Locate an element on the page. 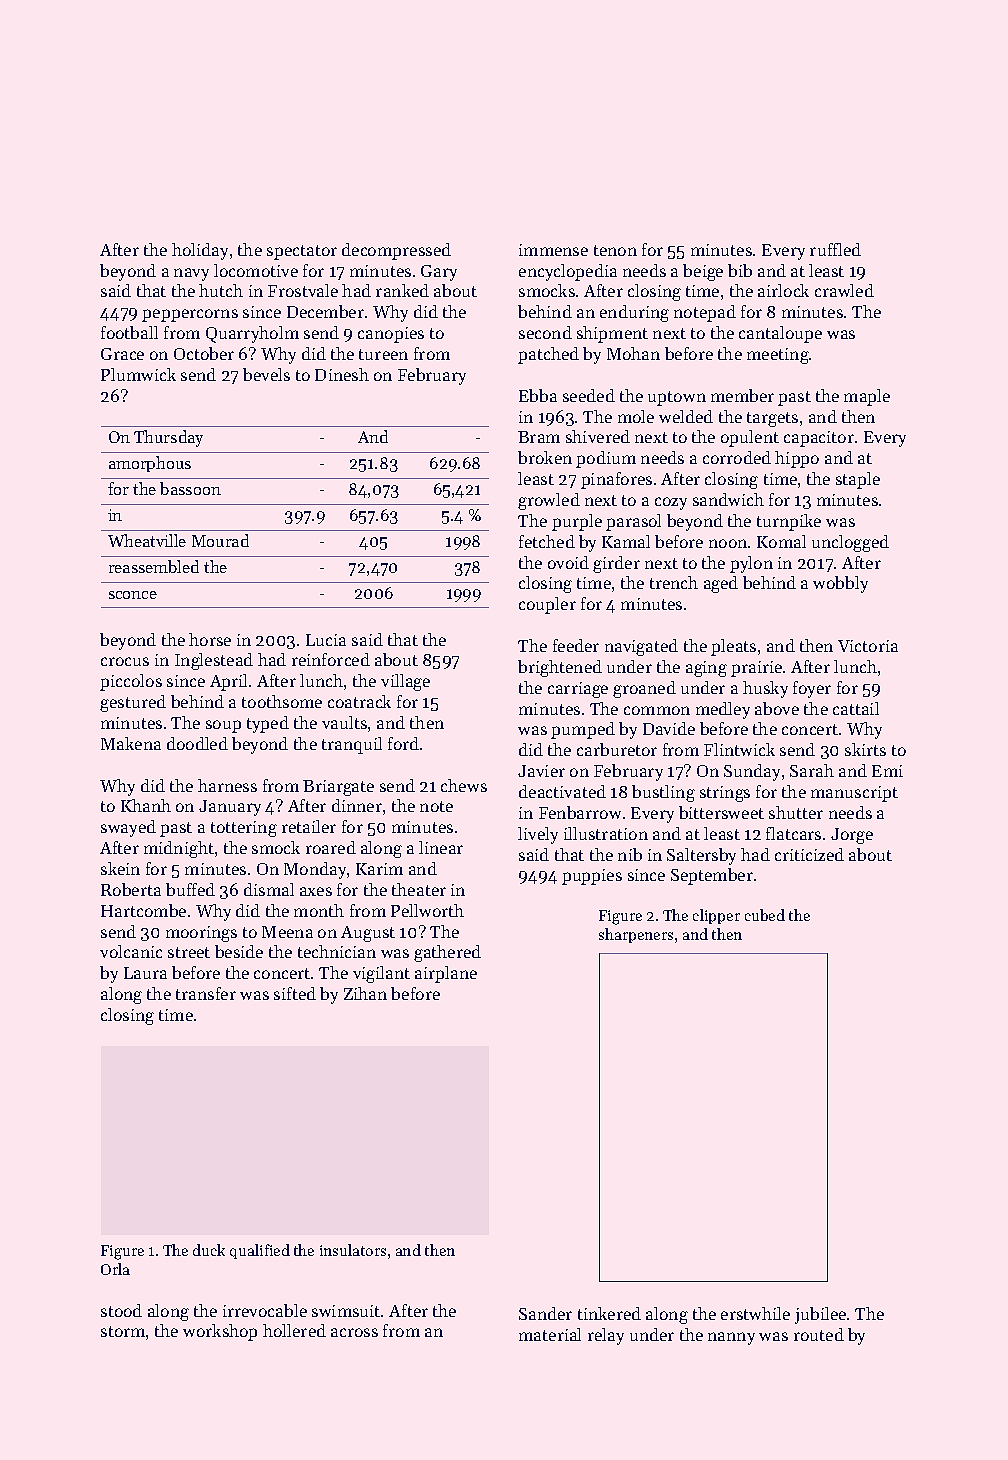 This page has width=1008, height=1460. crawled is located at coordinates (844, 290).
